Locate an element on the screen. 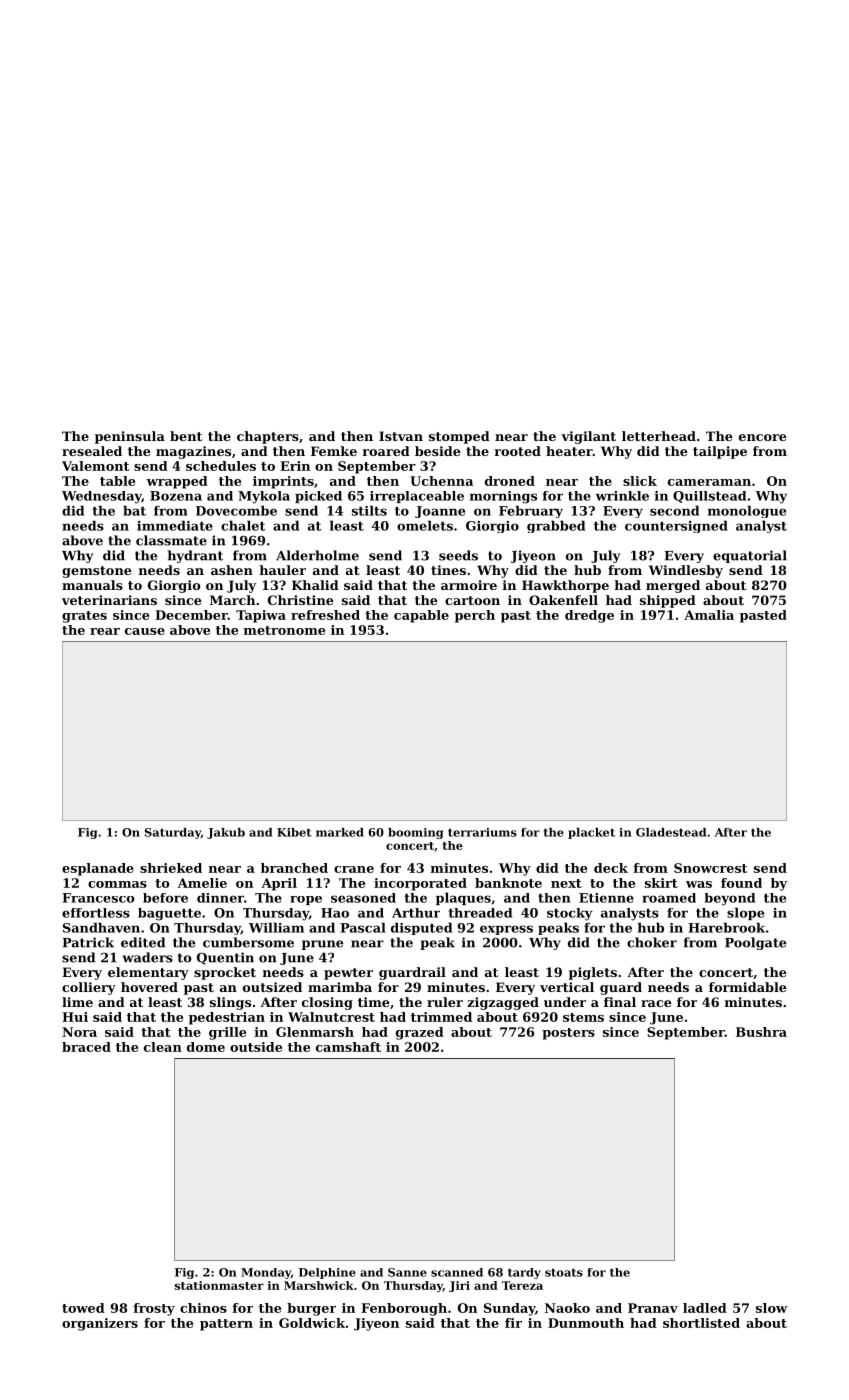  esplanade is located at coordinates (98, 869).
